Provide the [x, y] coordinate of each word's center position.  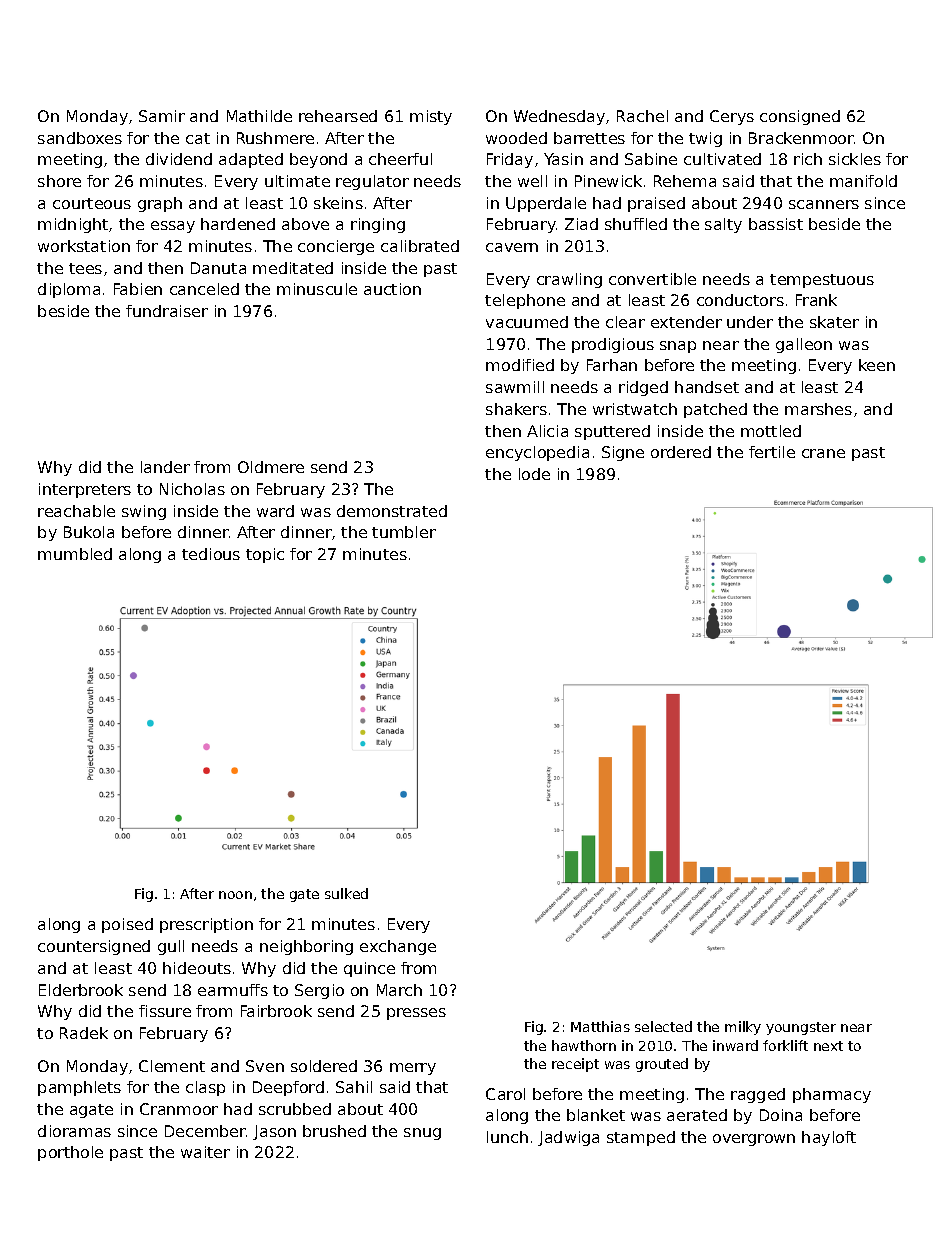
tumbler [404, 532]
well [532, 181]
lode [534, 474]
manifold [863, 181]
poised [127, 925]
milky [743, 1028]
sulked [346, 893]
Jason [274, 1132]
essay [173, 227]
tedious [211, 554]
